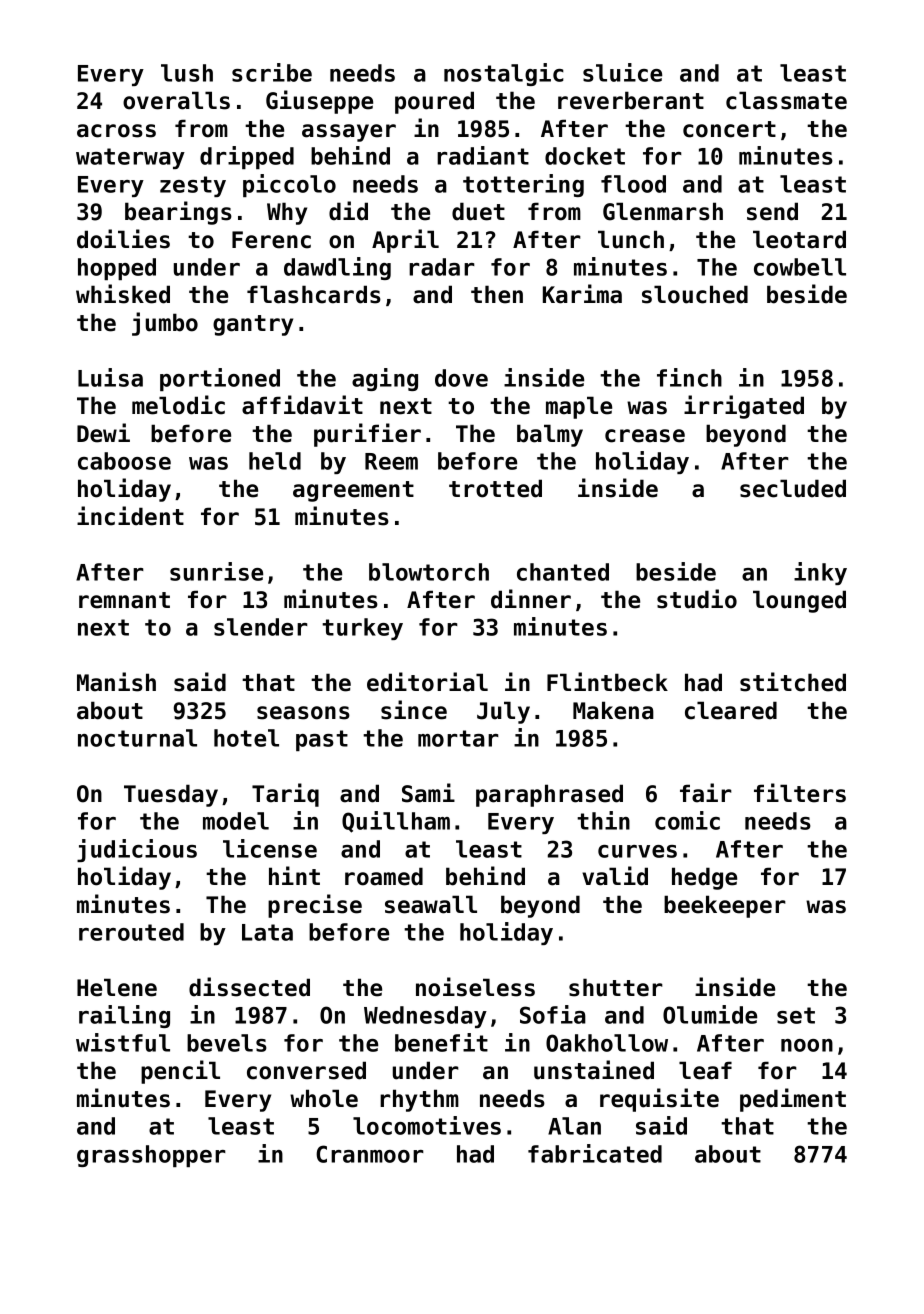 The height and width of the screenshot is (1314, 924). What do you see at coordinates (531, 599) in the screenshot?
I see `dinner` at bounding box center [531, 599].
